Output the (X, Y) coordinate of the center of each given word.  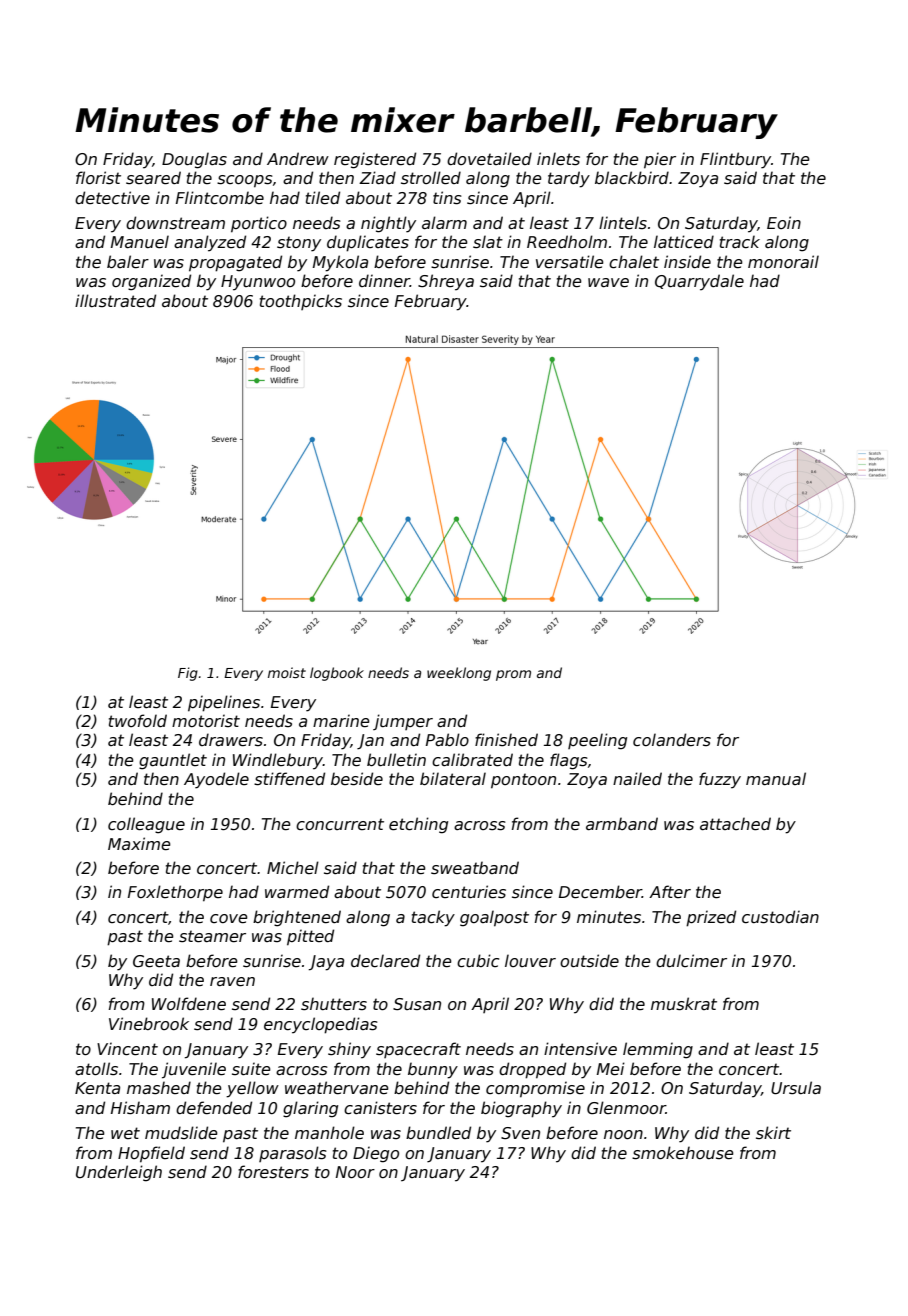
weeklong (459, 674)
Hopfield (151, 1154)
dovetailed (489, 158)
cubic (478, 961)
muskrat (684, 1004)
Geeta (156, 961)
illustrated (115, 301)
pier (660, 160)
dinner (384, 280)
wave (608, 283)
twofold (138, 720)
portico (259, 224)
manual (776, 778)
